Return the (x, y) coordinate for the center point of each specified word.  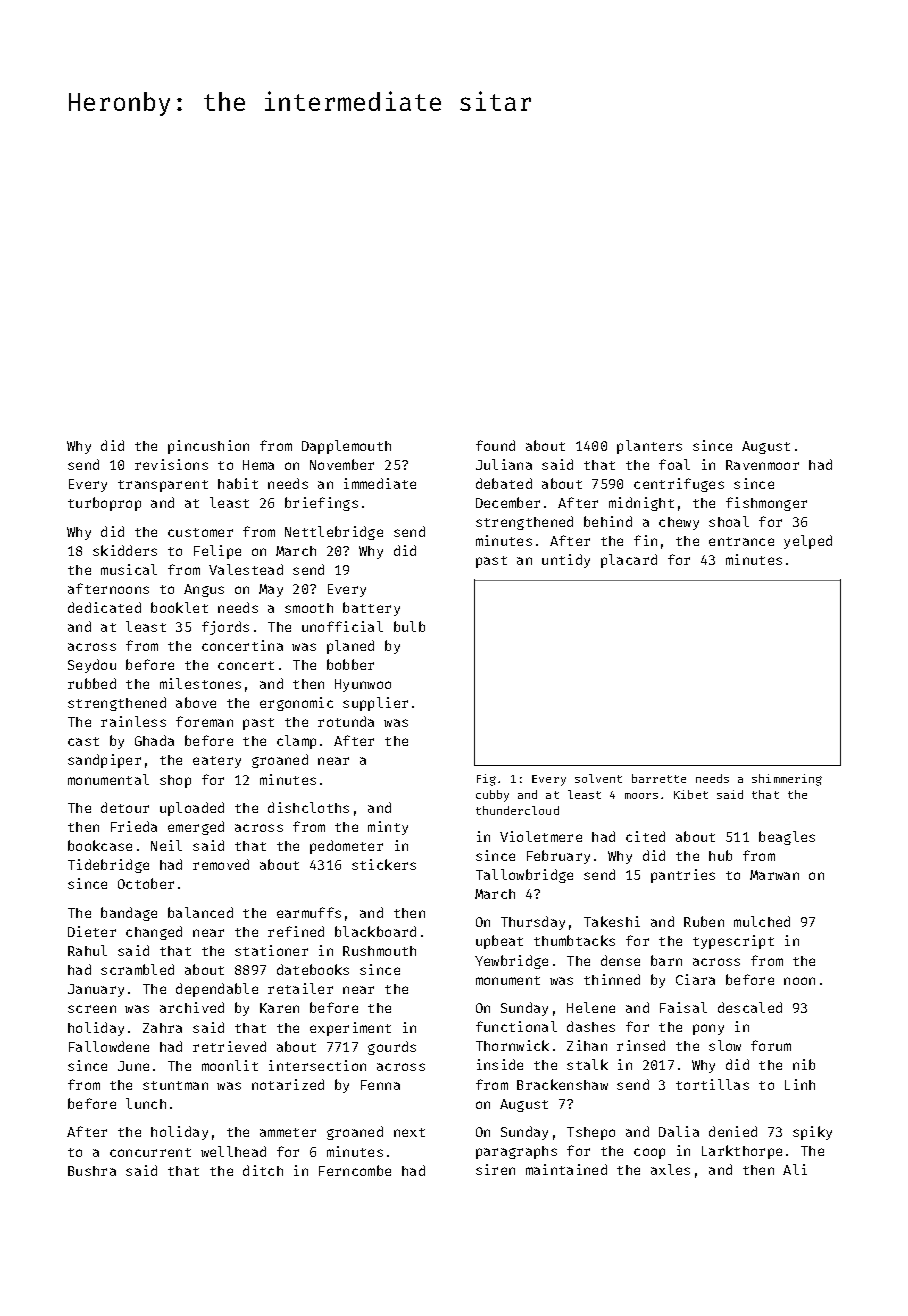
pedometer (346, 847)
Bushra (92, 1171)
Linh (800, 1084)
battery (371, 609)
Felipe (217, 552)
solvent (598, 778)
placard (629, 561)
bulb (409, 626)
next (409, 1132)
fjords (225, 628)
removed (221, 864)
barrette (659, 778)
